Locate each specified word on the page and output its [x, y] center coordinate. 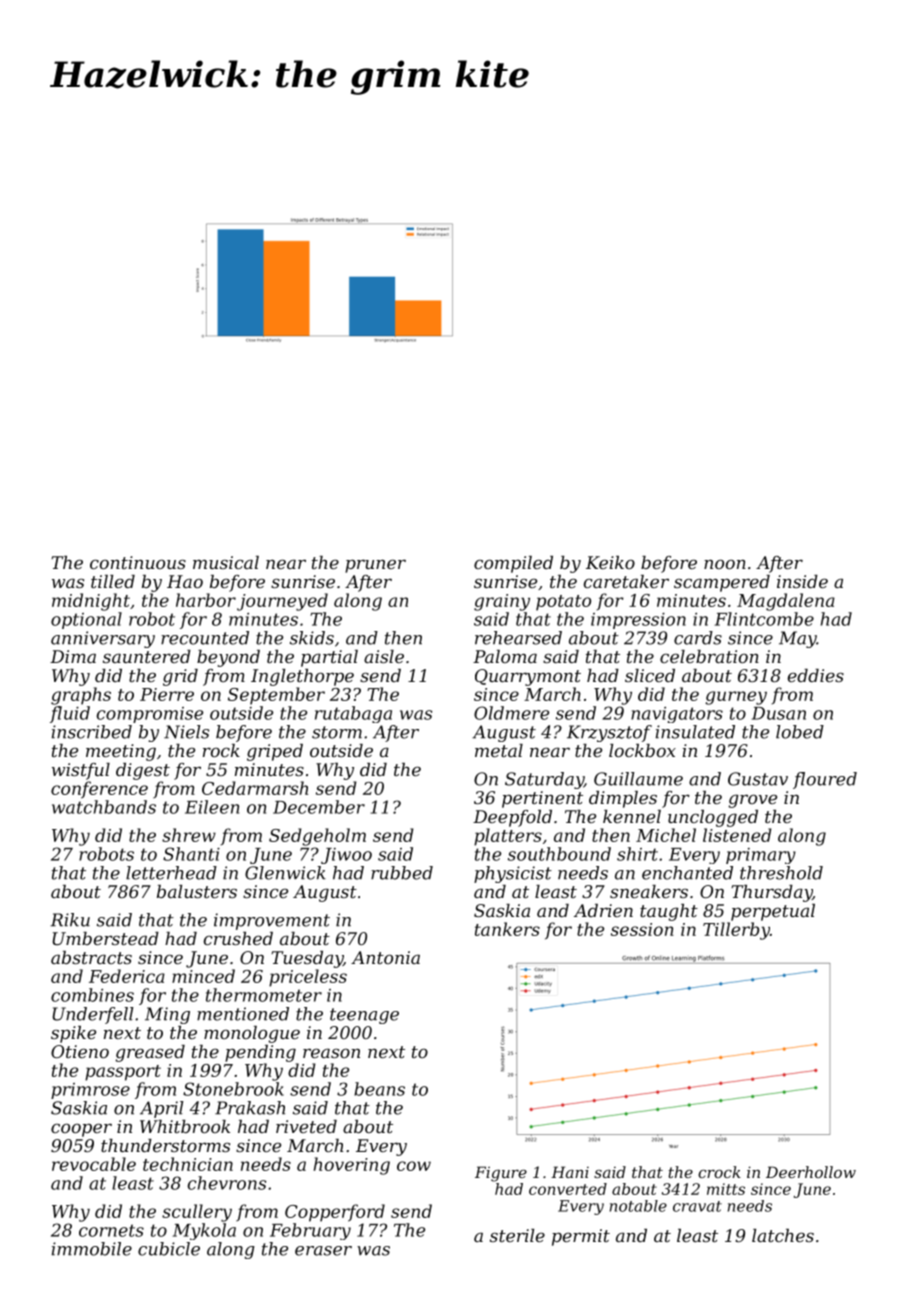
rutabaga [353, 714]
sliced [650, 675]
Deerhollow [811, 1172]
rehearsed [518, 638]
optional [86, 620]
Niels [186, 732]
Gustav [758, 779]
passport [123, 1073]
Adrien [603, 910]
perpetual [773, 912]
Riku [70, 920]
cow [414, 1166]
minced [203, 976]
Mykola [204, 1231]
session [642, 929]
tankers [507, 929]
